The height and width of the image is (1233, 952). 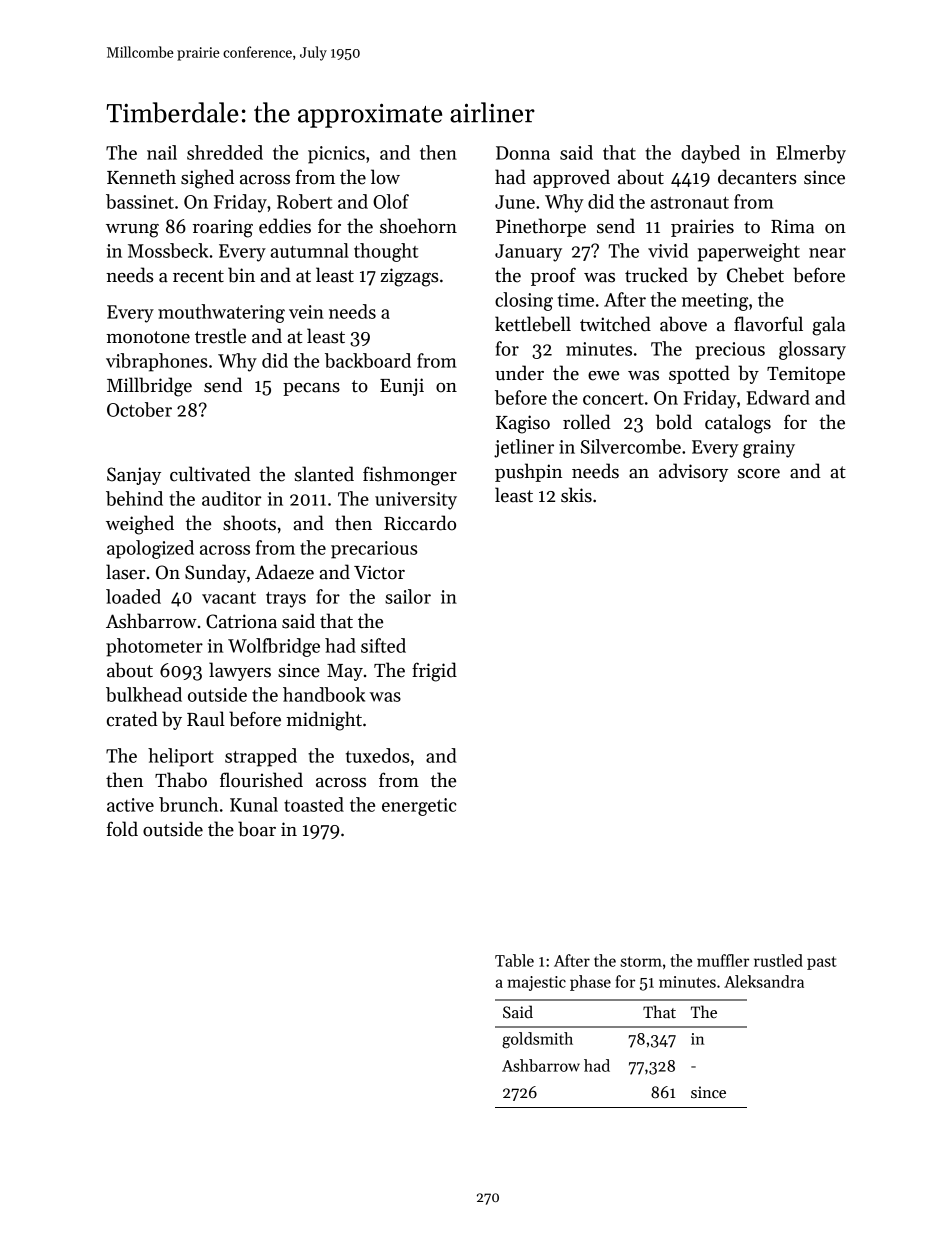 What do you see at coordinates (324, 474) in the image?
I see `slanted` at bounding box center [324, 474].
